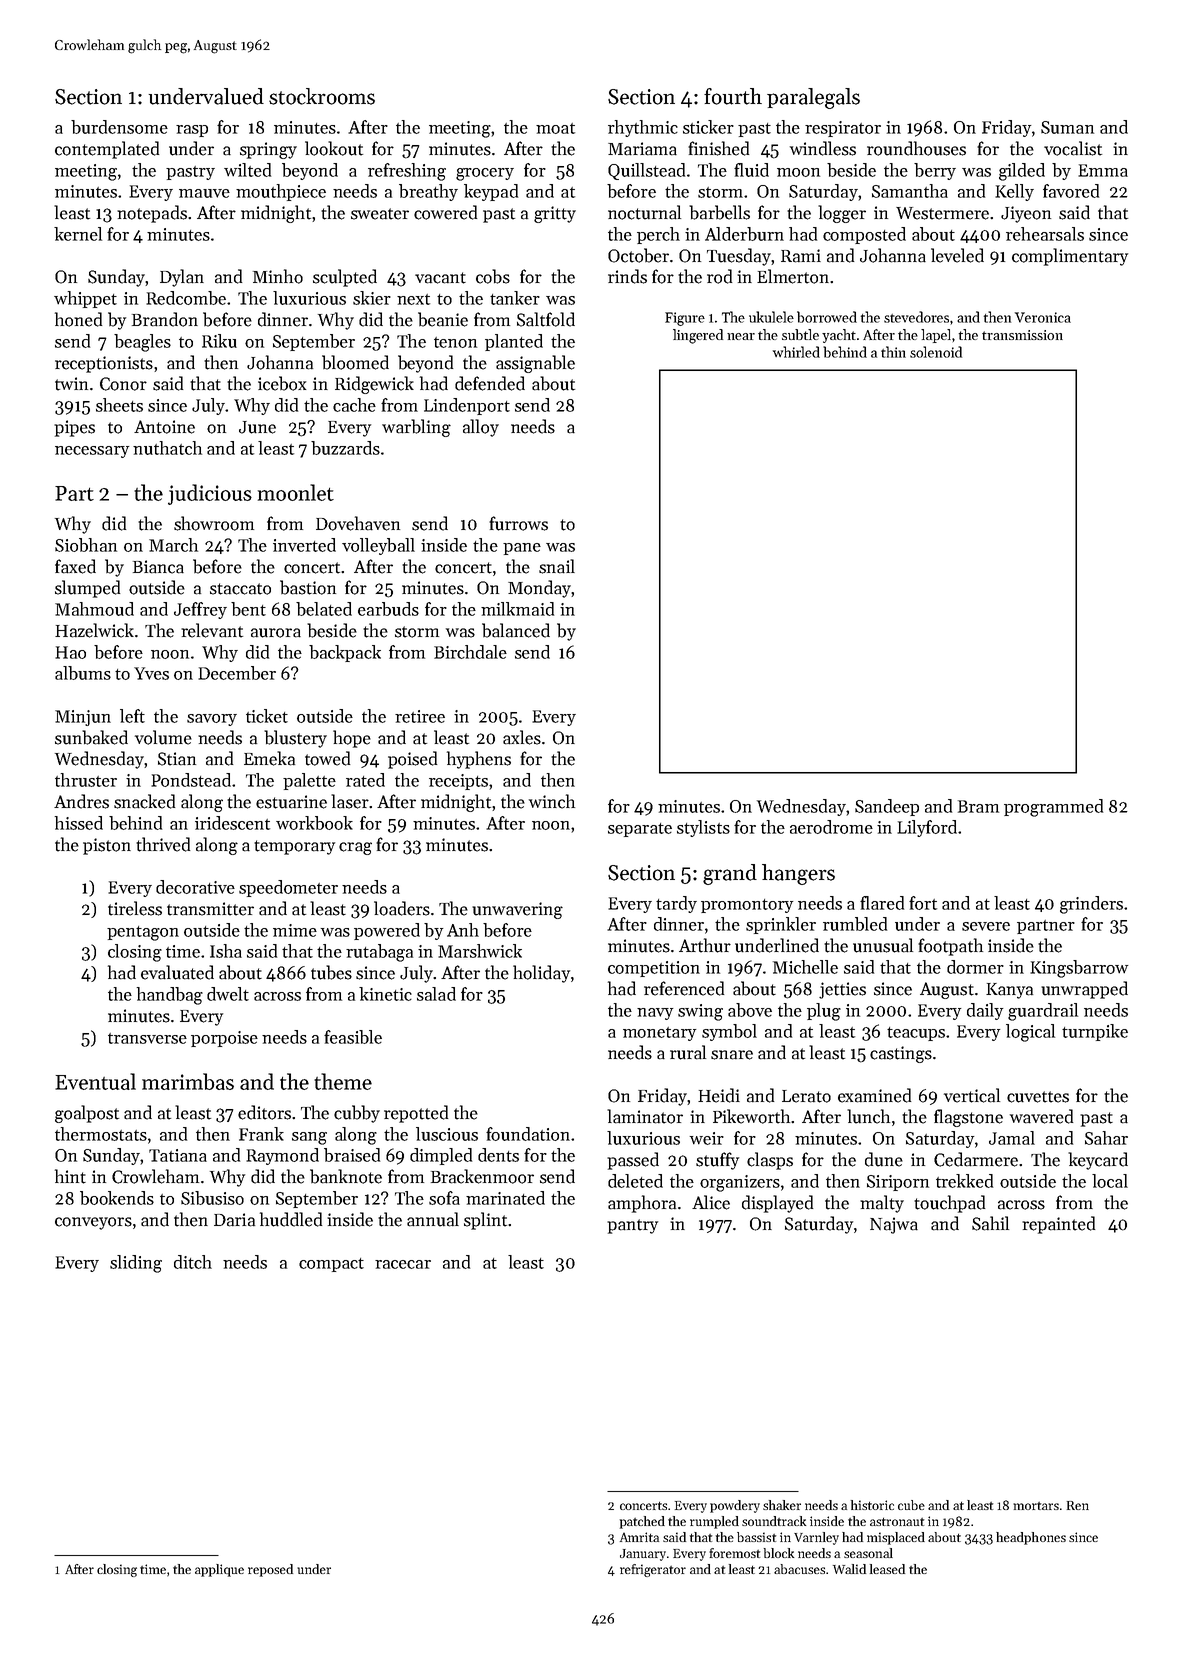 This document has height=1673, width=1183. What do you see at coordinates (485, 1221) in the document?
I see `splint` at bounding box center [485, 1221].
